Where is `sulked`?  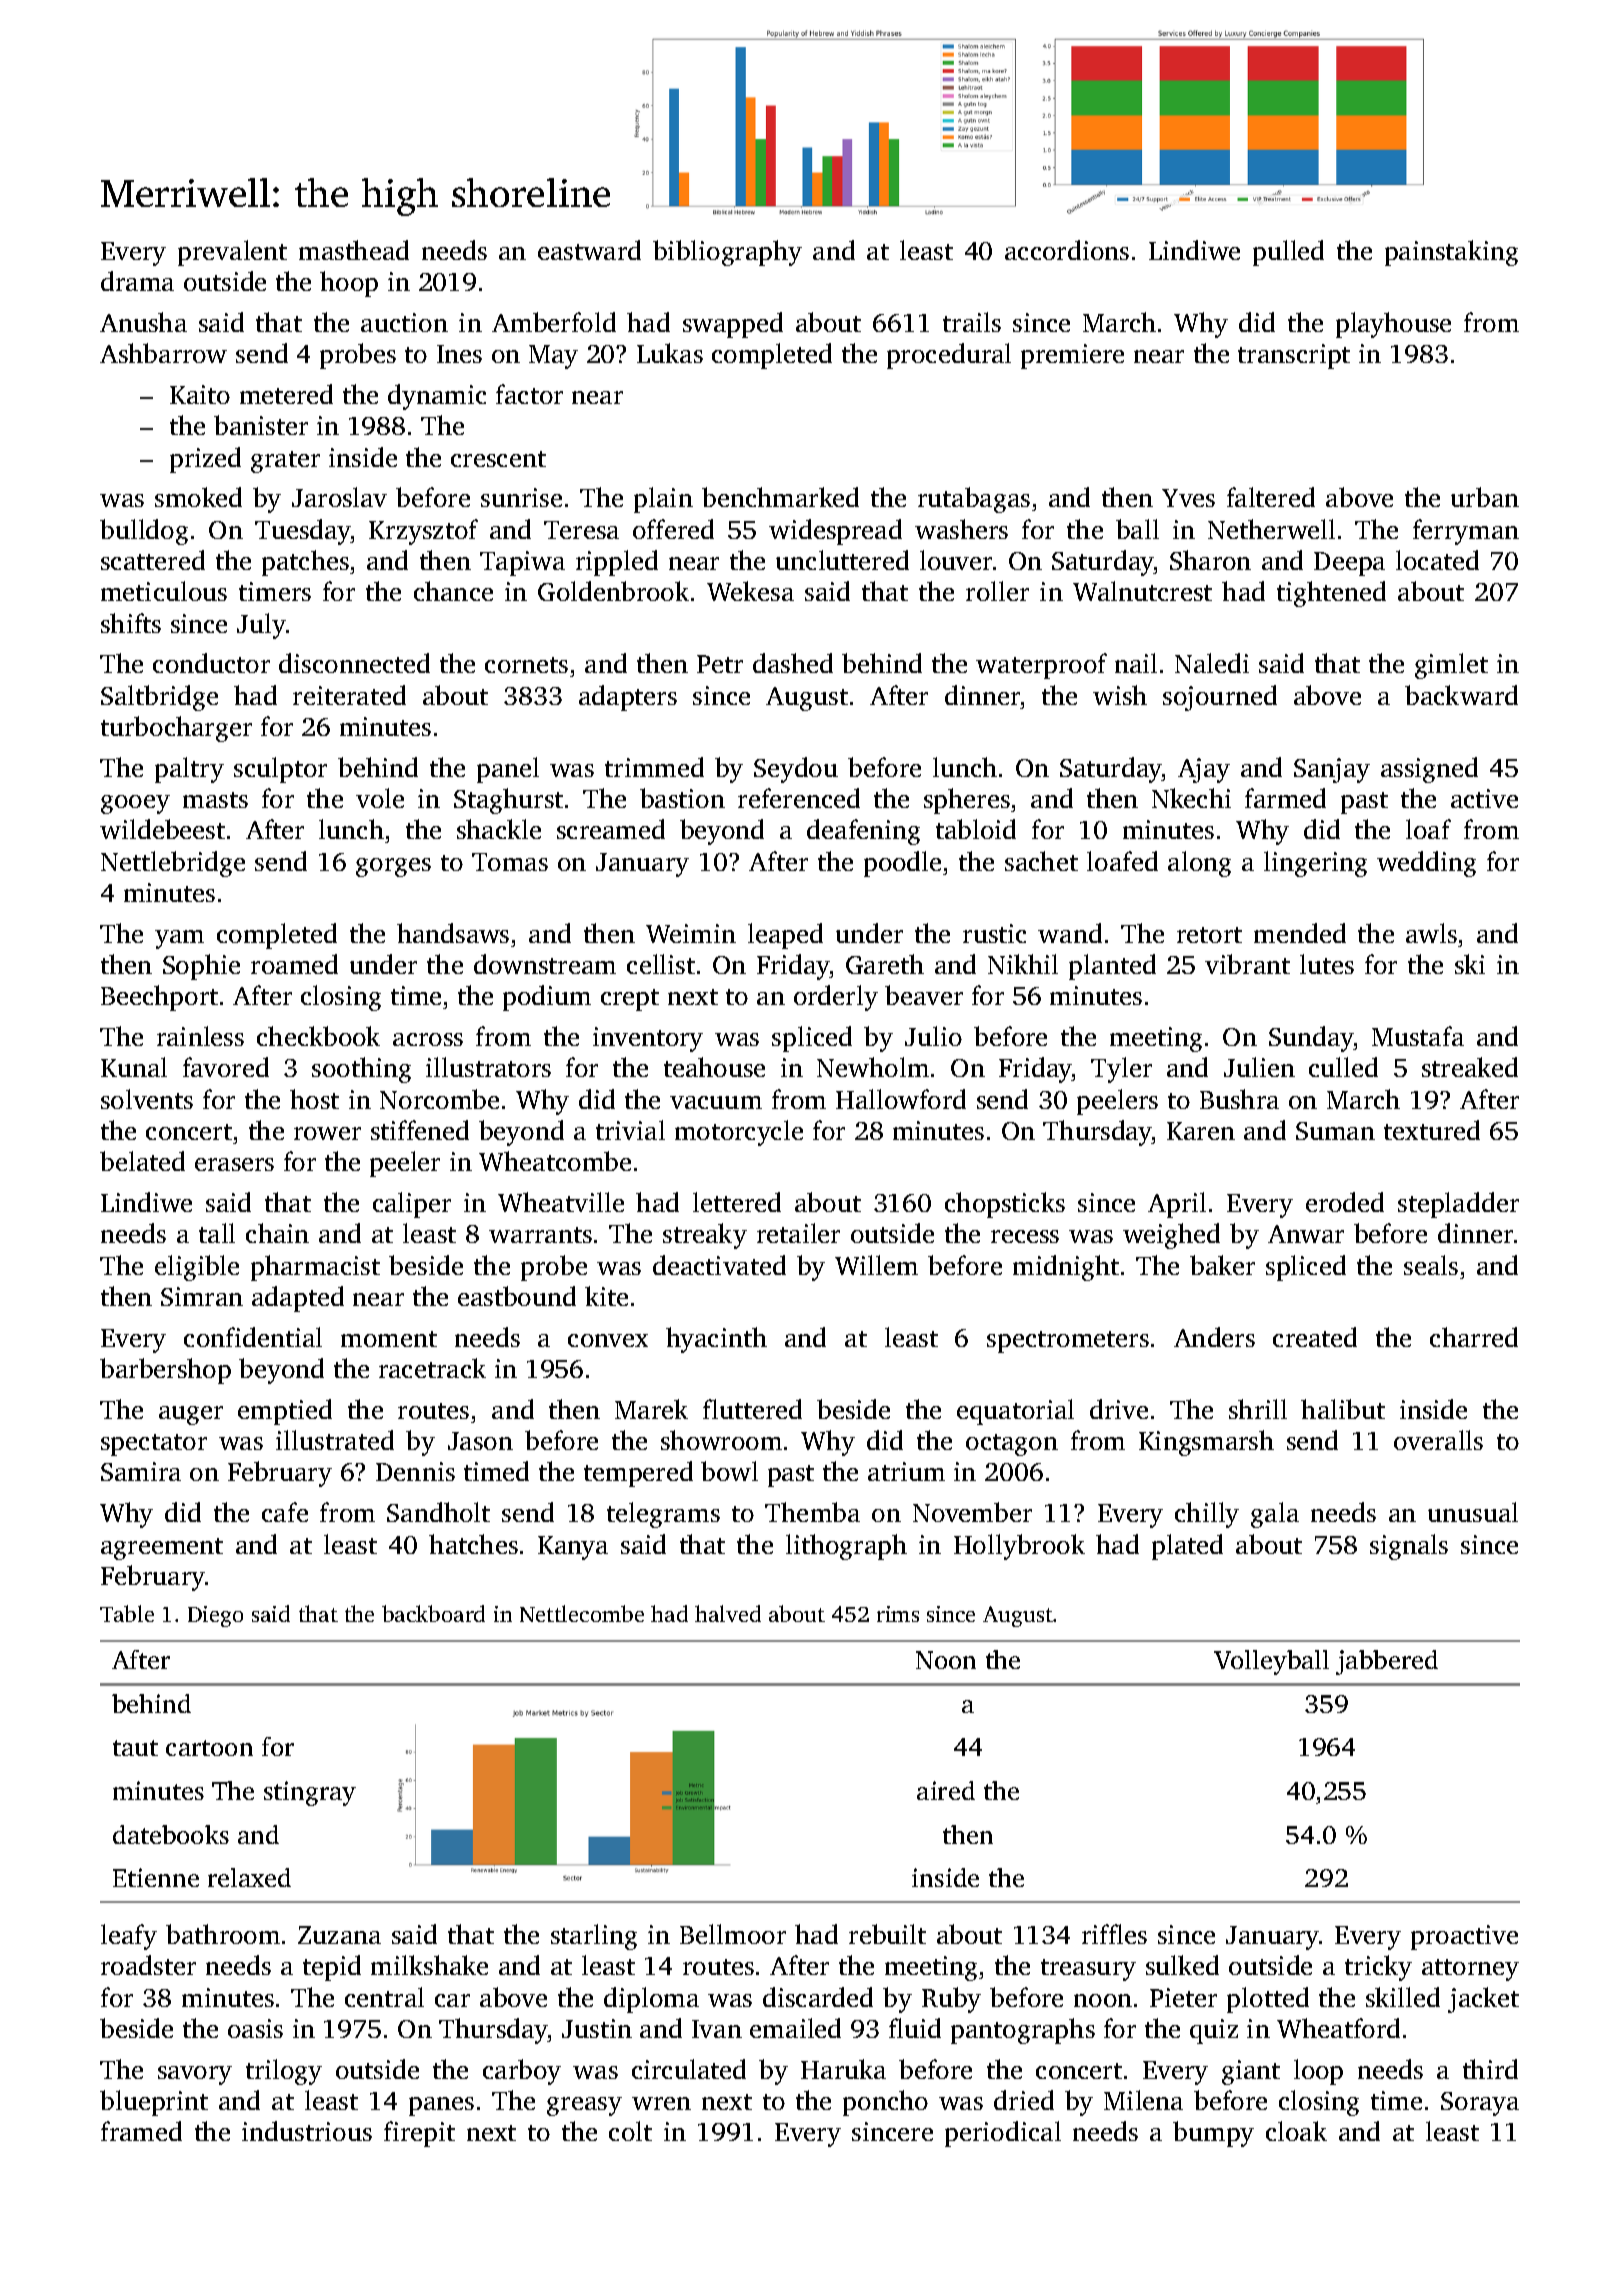
sulked is located at coordinates (1182, 1965).
